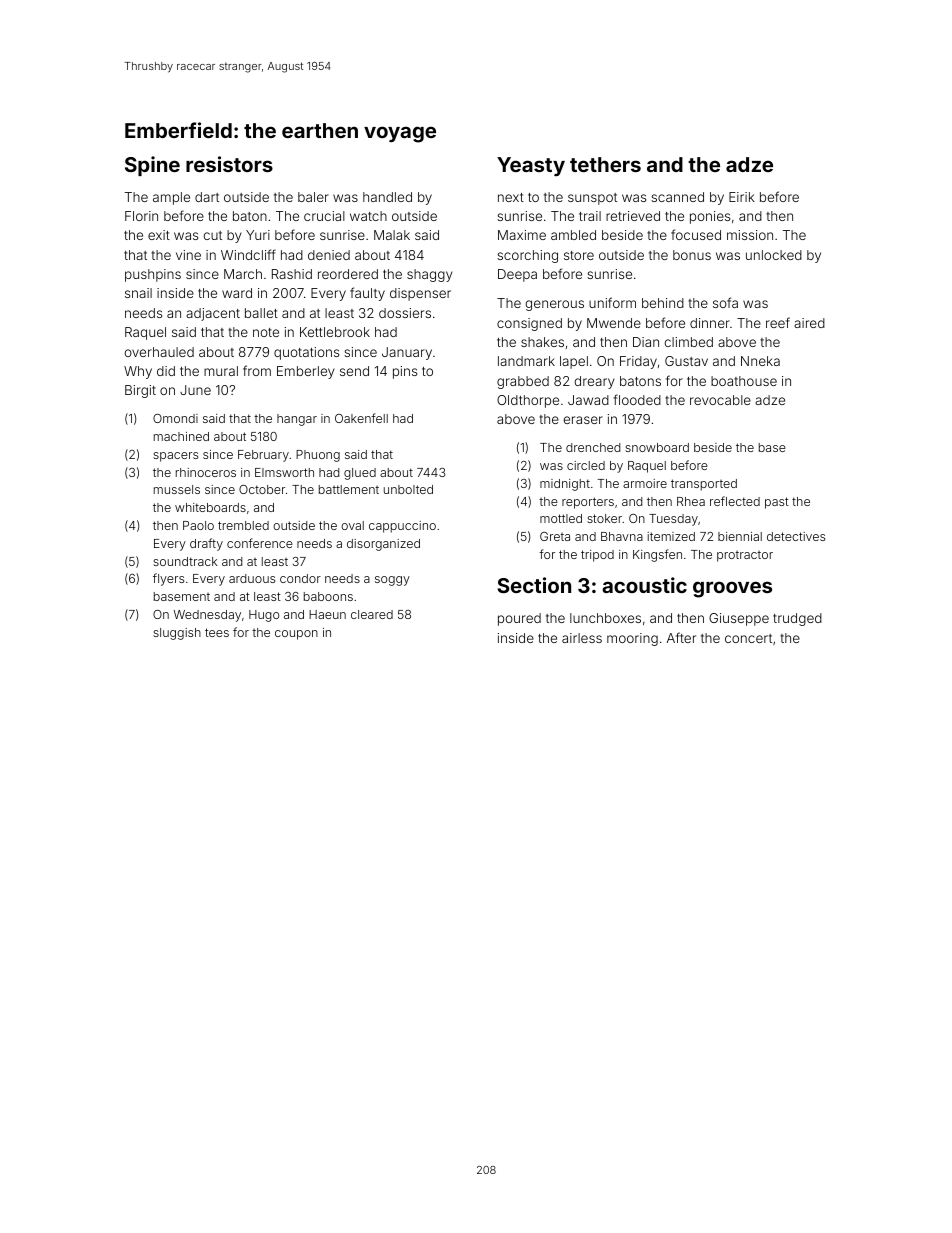 The image size is (952, 1233). I want to click on vine, so click(188, 255).
